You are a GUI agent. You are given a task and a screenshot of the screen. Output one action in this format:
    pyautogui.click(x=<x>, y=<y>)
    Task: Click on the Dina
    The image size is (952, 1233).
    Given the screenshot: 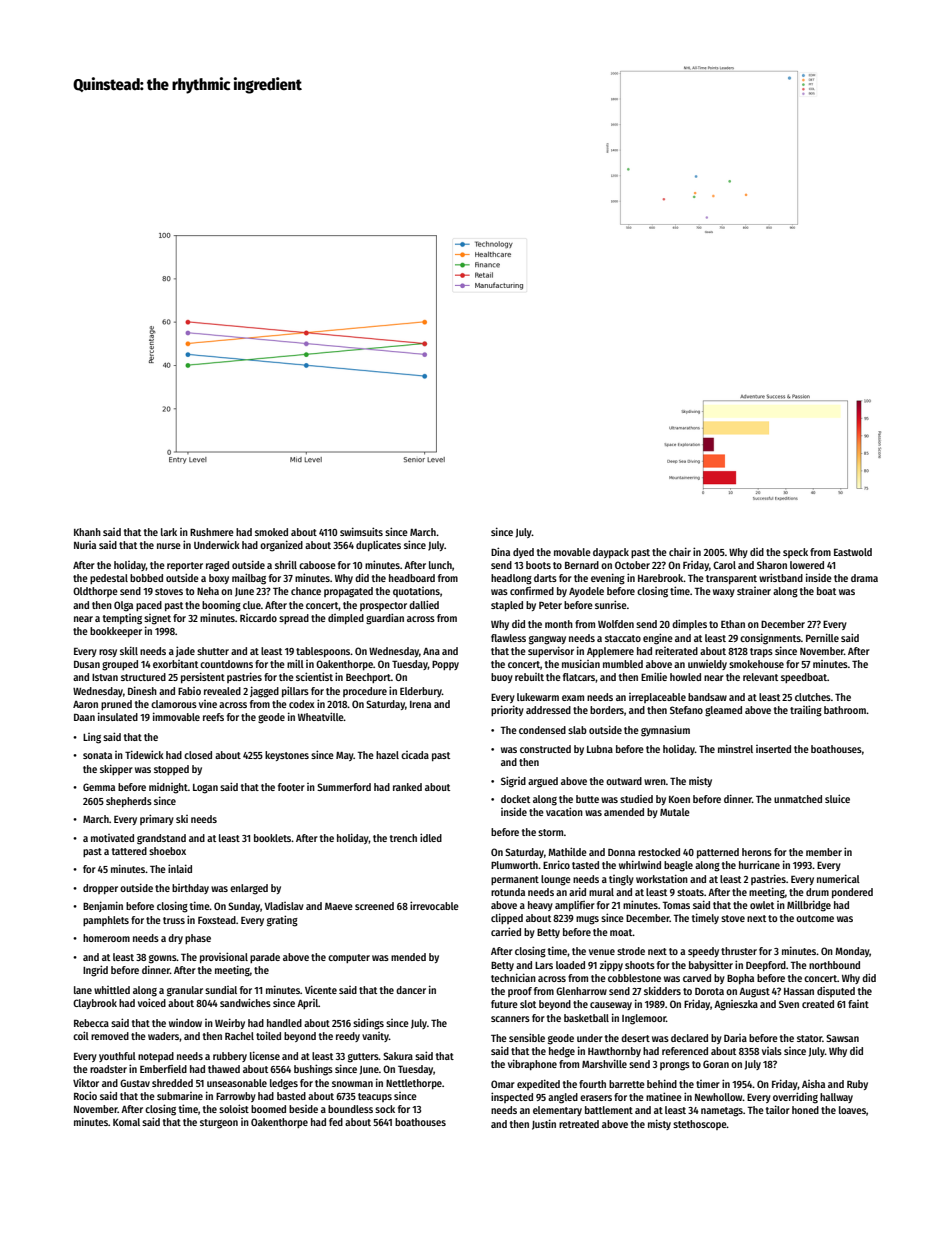 What is the action you would take?
    pyautogui.click(x=500, y=551)
